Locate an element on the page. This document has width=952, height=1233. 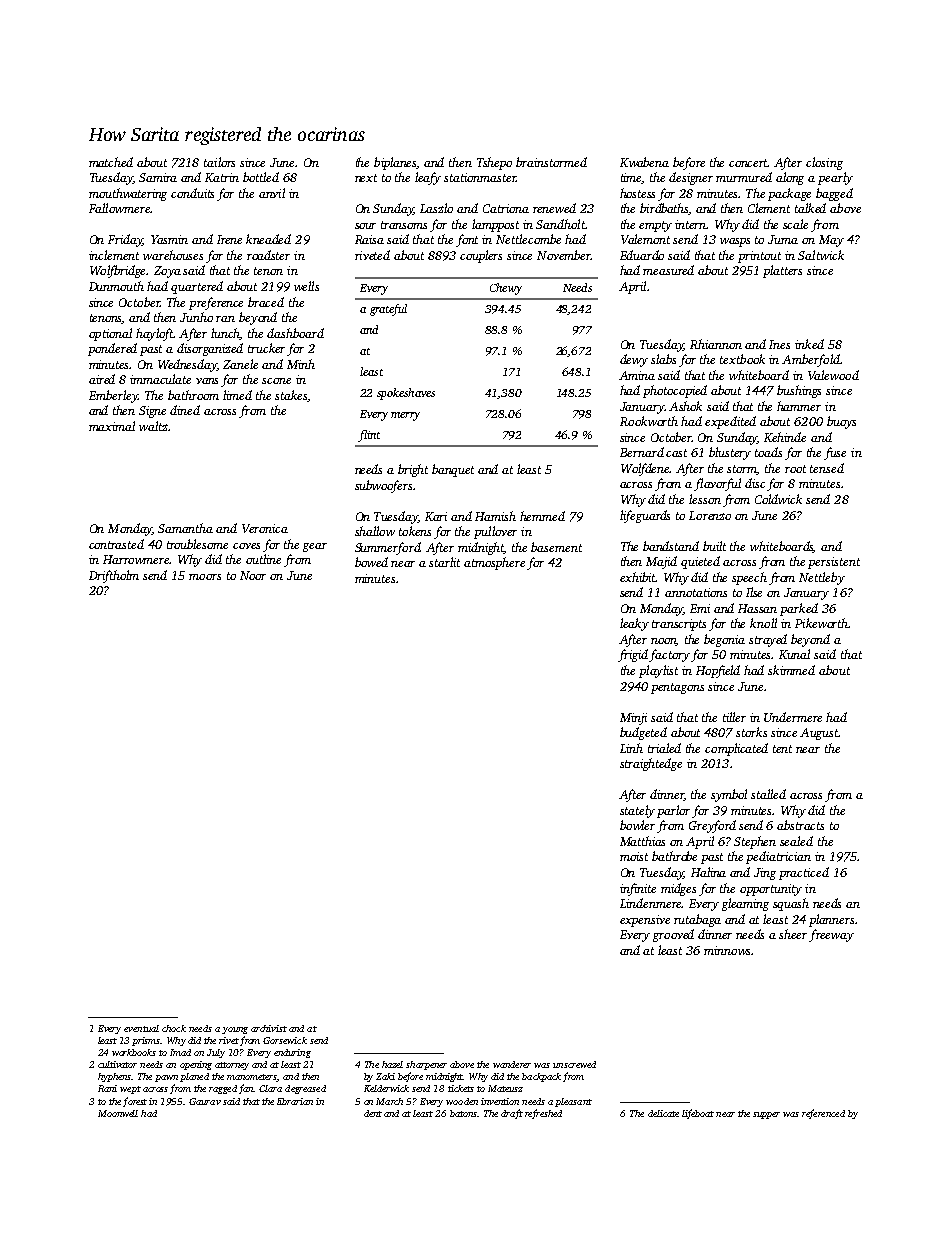
tailors is located at coordinates (219, 162).
